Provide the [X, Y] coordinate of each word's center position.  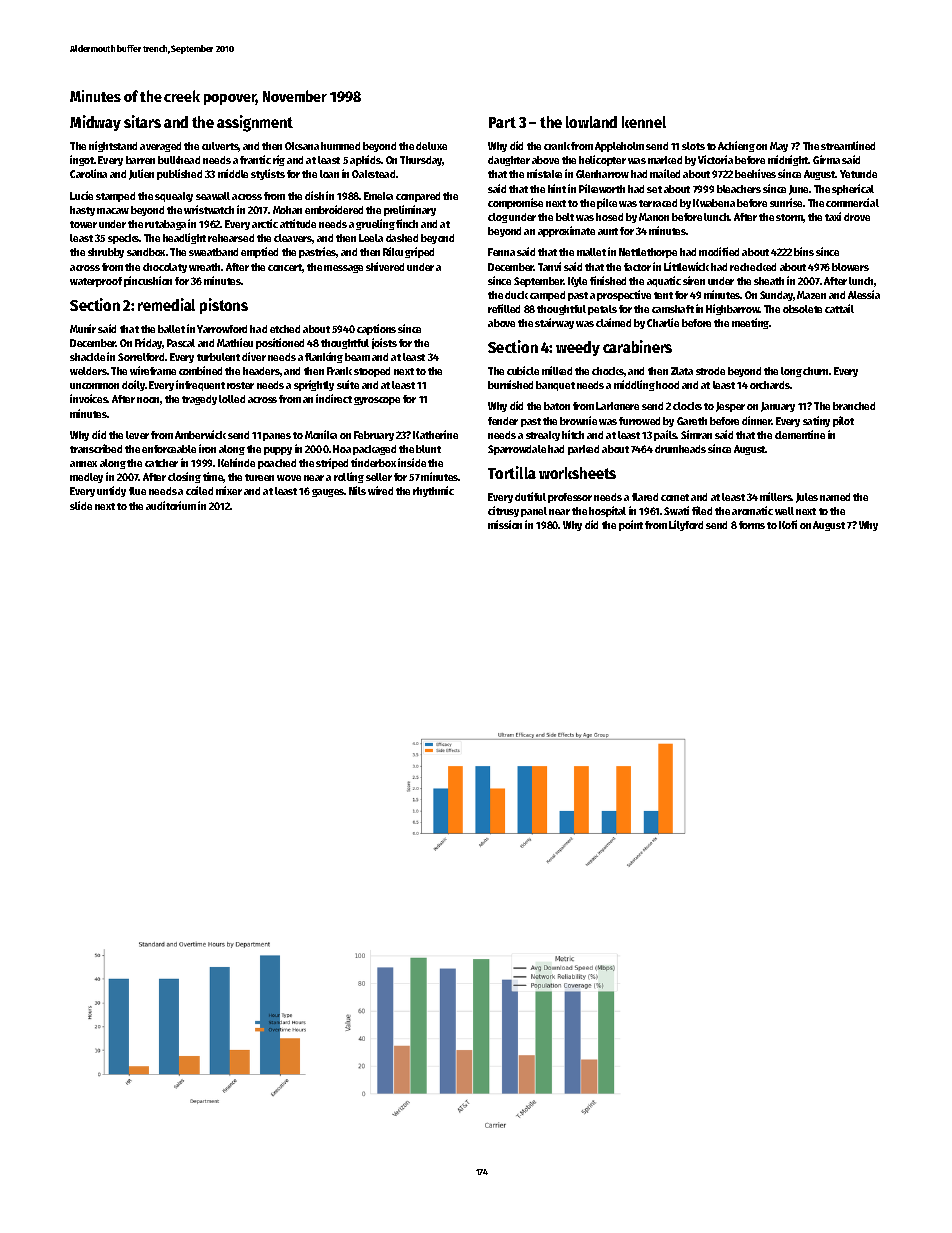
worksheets [577, 473]
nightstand [113, 146]
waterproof [96, 282]
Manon [654, 217]
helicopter [602, 160]
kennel [644, 122]
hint [557, 188]
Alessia [864, 294]
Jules [807, 498]
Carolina [88, 173]
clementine [800, 434]
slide [81, 505]
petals [602, 310]
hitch [573, 434]
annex [83, 464]
